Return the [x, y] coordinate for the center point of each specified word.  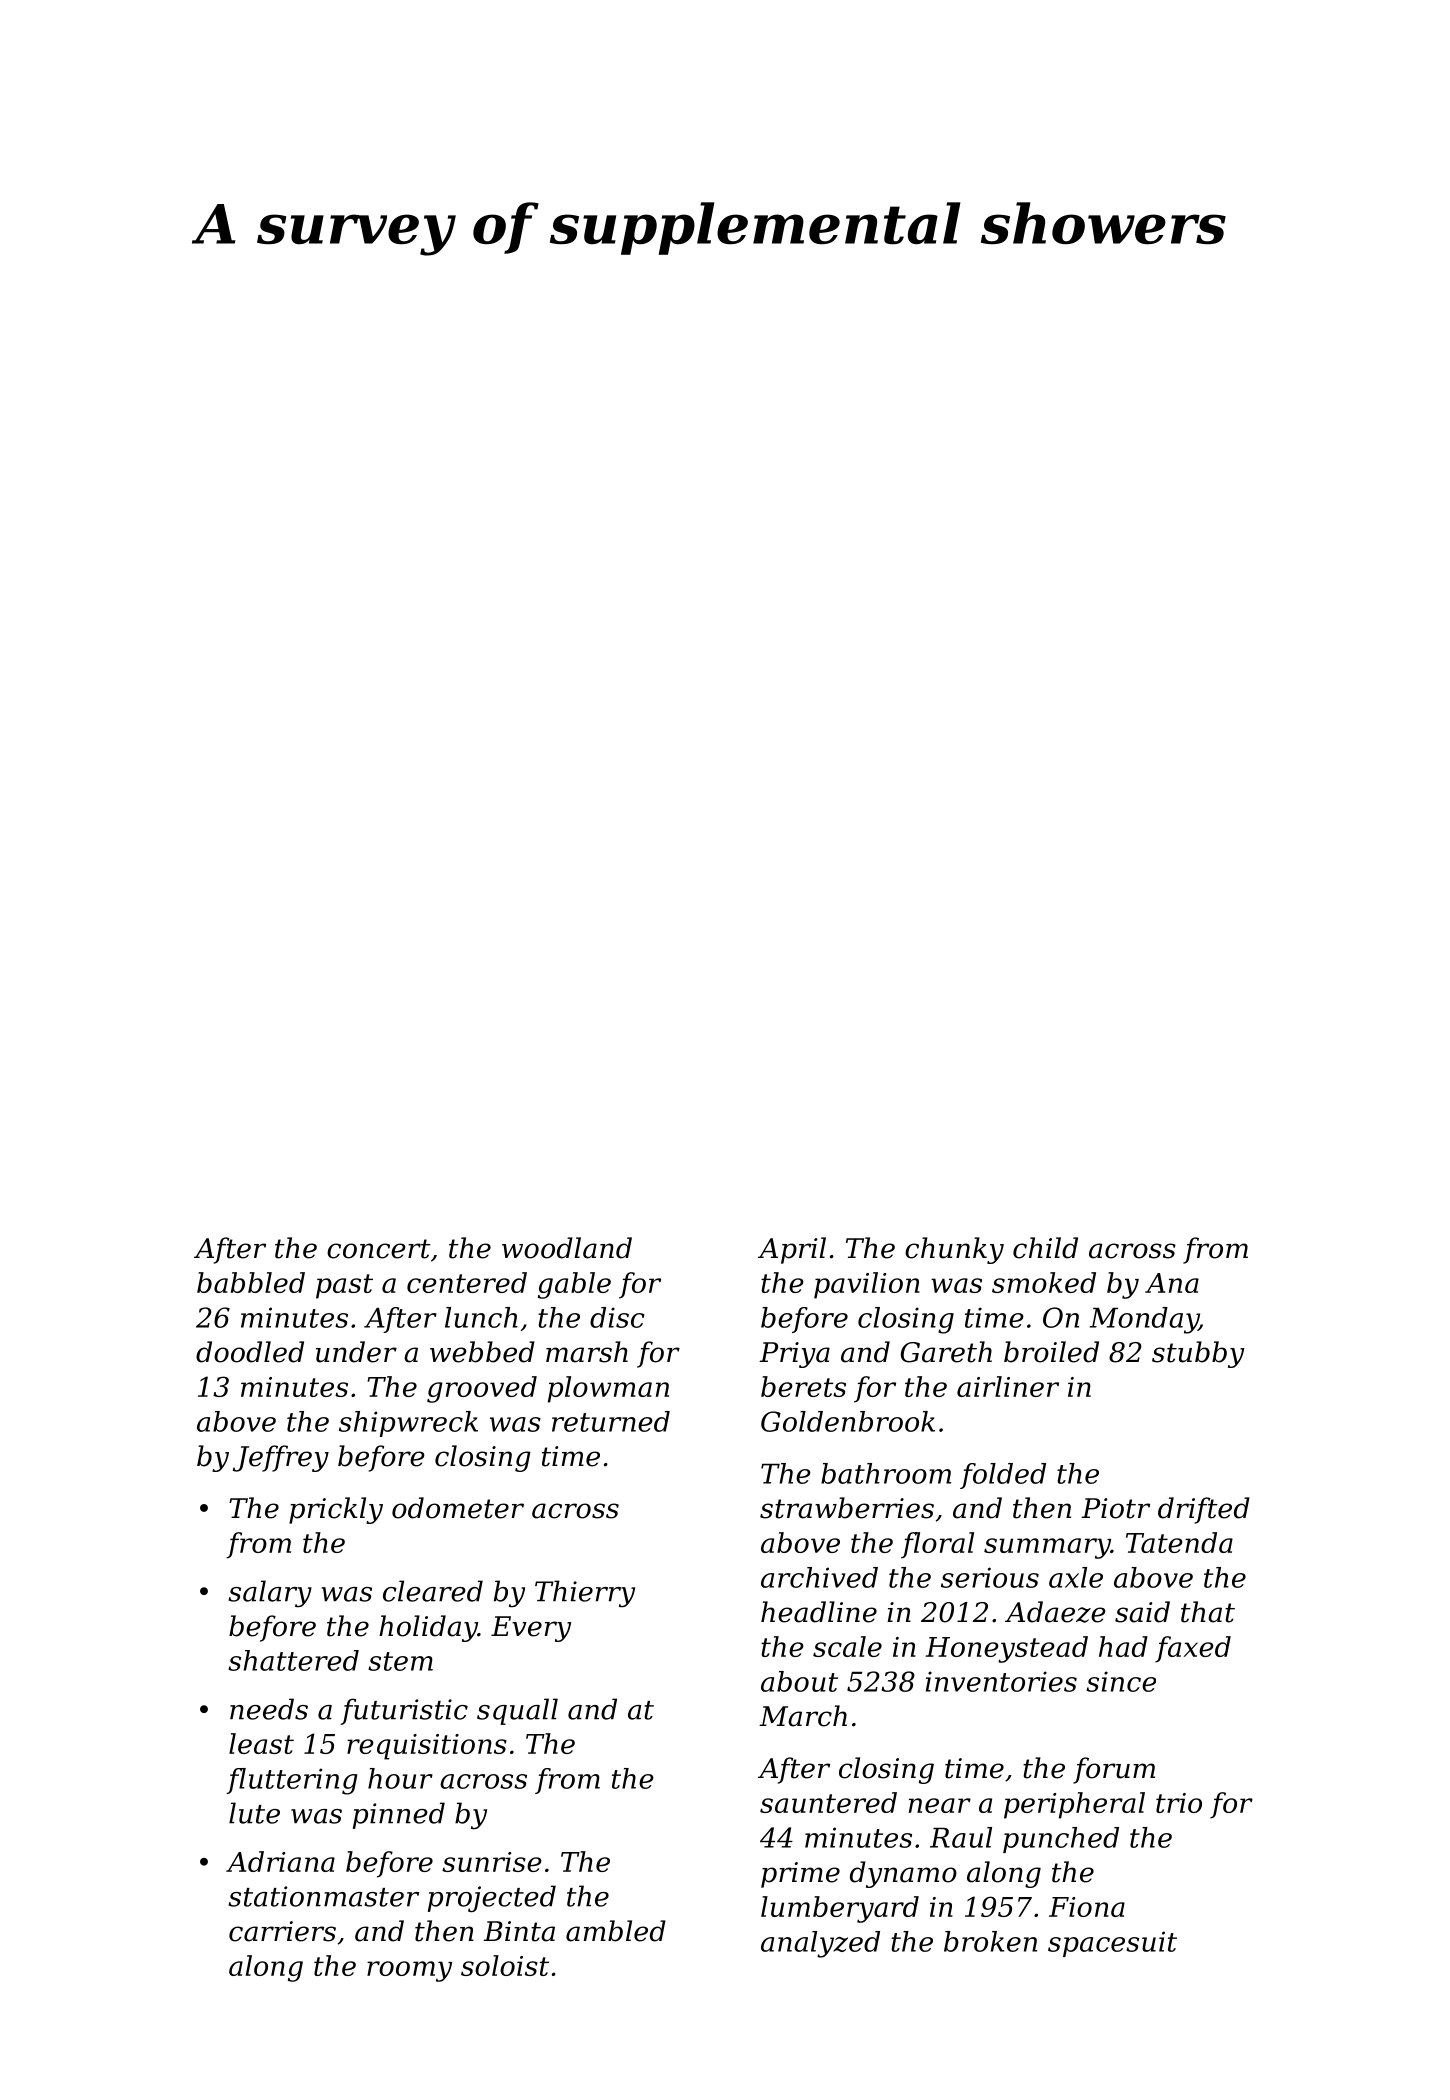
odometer [458, 1508]
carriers [282, 1931]
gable [574, 1285]
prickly [336, 1510]
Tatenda [1179, 1542]
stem [400, 1661]
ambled [616, 1931]
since [1121, 1681]
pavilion [867, 1285]
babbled [251, 1282]
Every [531, 1629]
